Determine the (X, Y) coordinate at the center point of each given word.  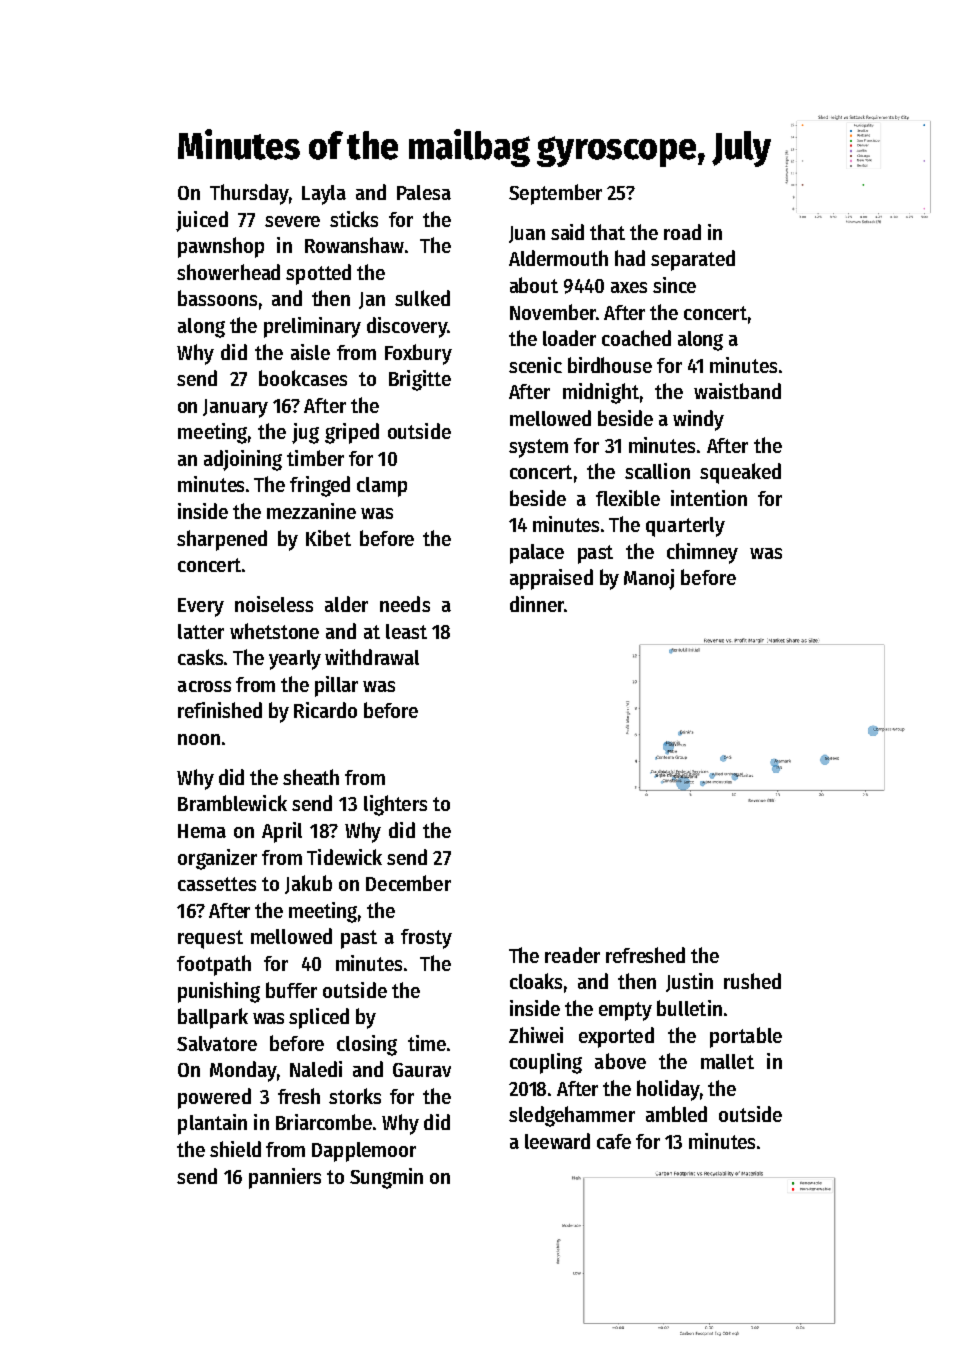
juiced (202, 221)
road (682, 232)
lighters (395, 805)
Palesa (424, 192)
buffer (291, 990)
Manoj (649, 579)
